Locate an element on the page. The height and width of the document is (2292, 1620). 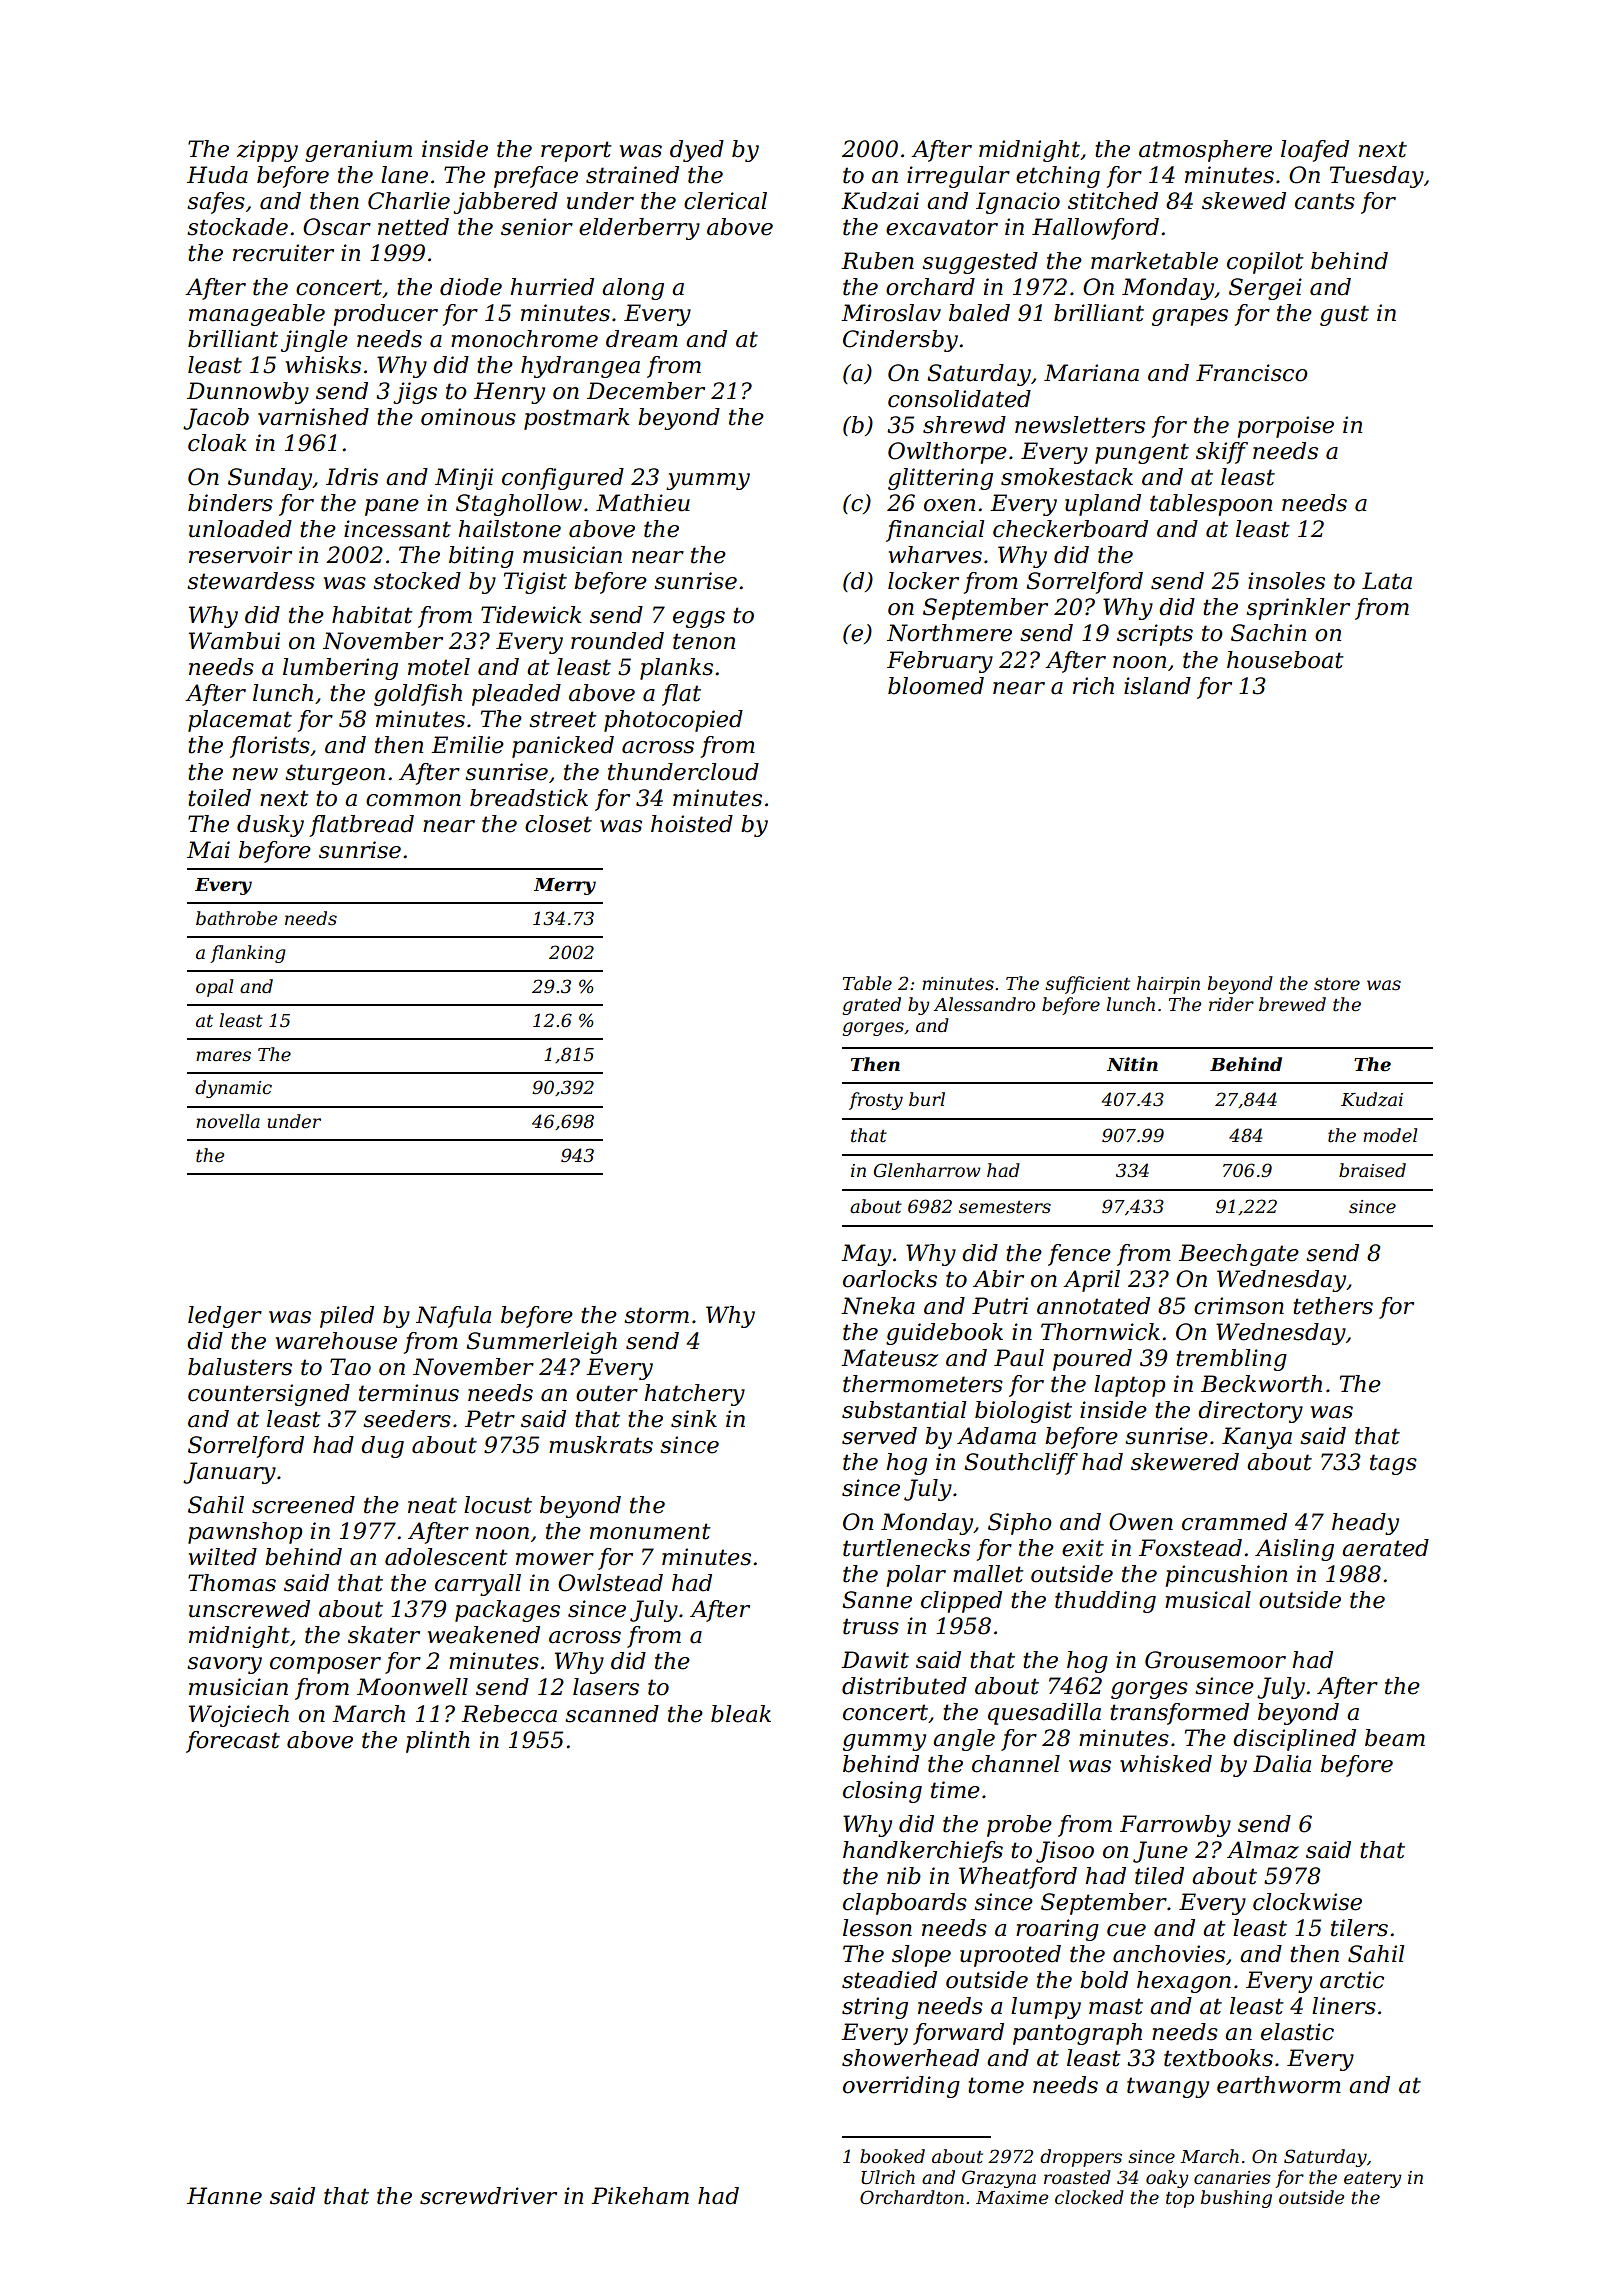
dynamic is located at coordinates (233, 1089).
